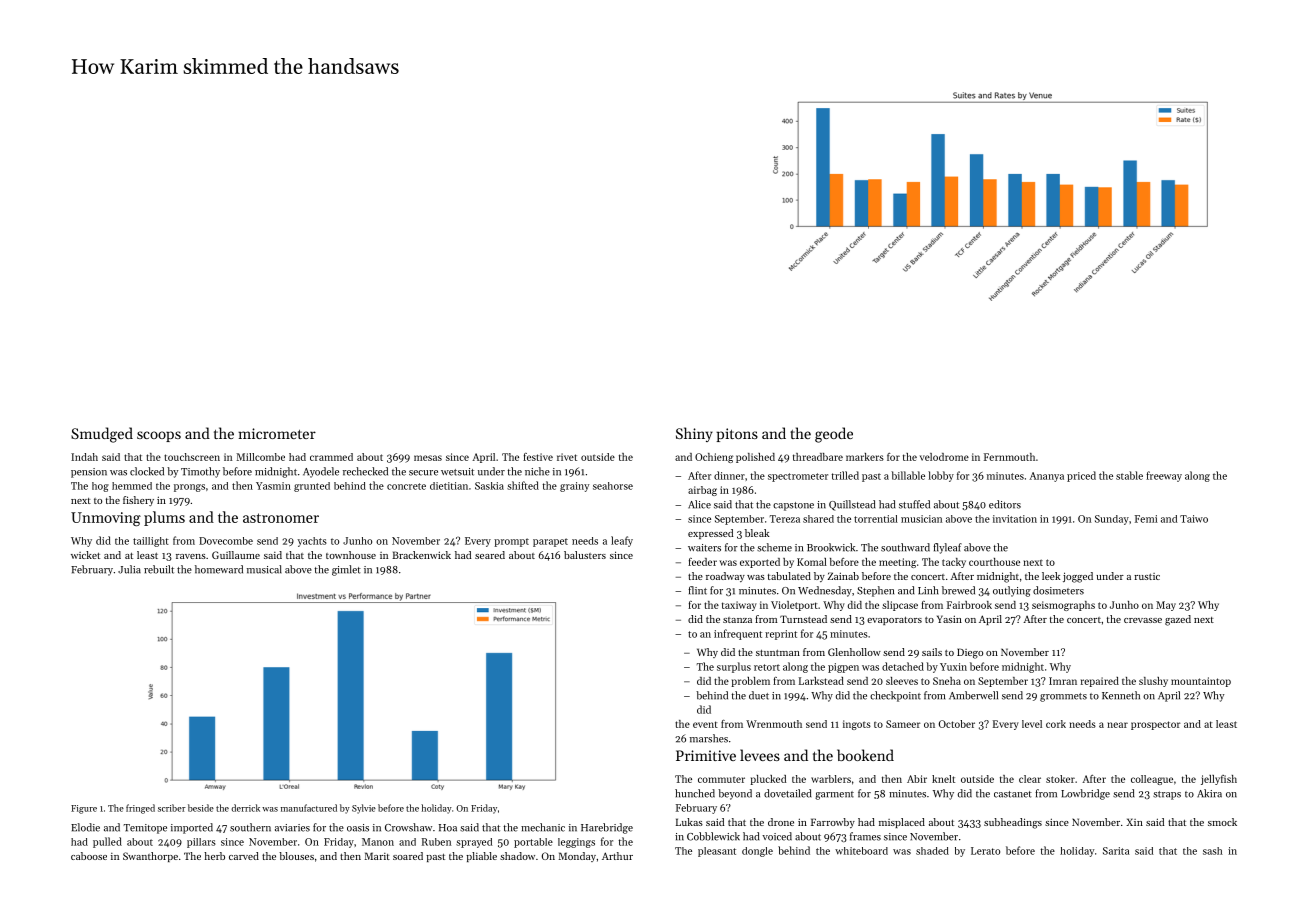 Image resolution: width=1308 pixels, height=924 pixels. I want to click on scriber, so click(172, 808).
